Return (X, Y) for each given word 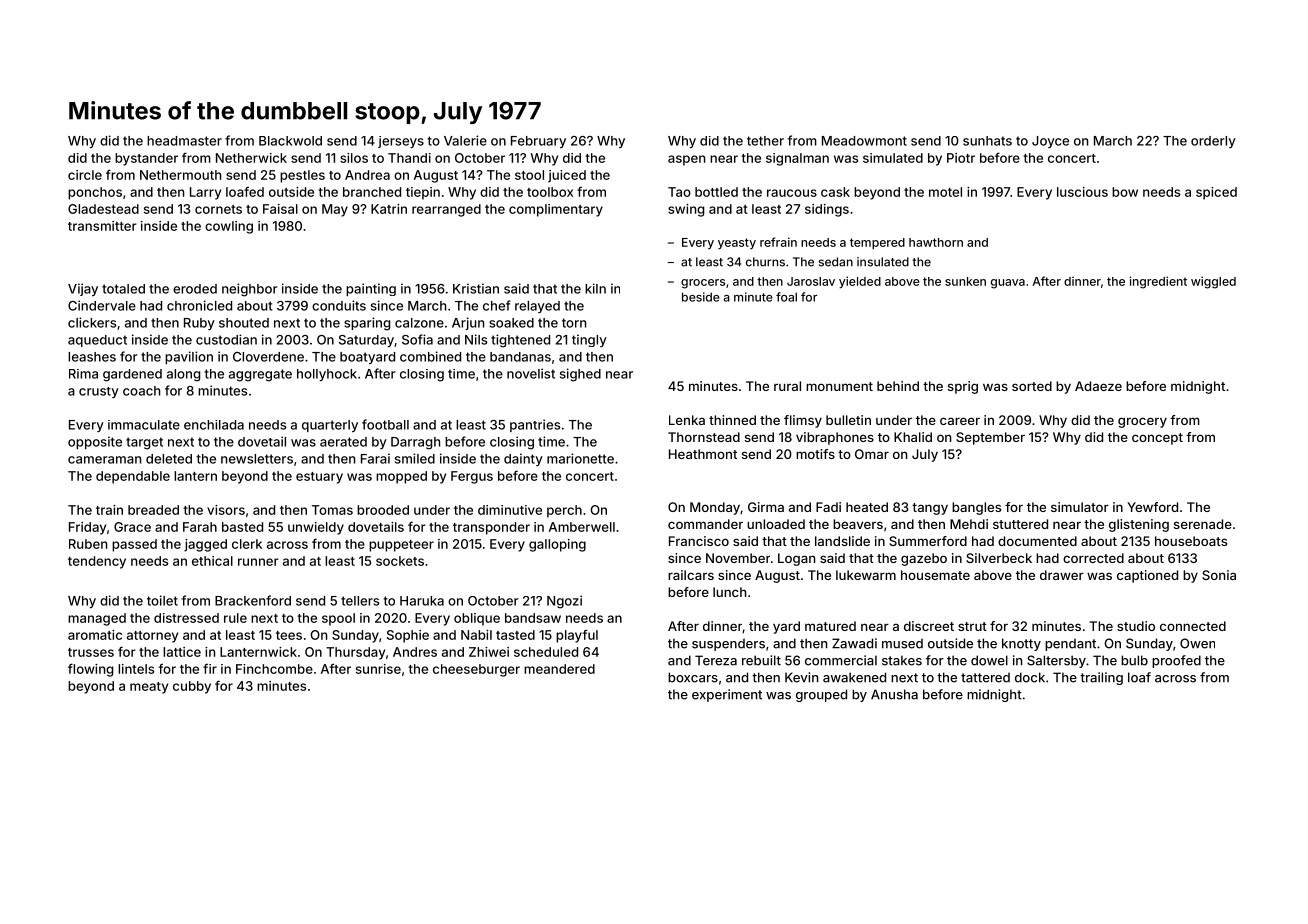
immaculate (144, 425)
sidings (827, 210)
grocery (1142, 422)
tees (289, 635)
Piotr (961, 158)
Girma (766, 507)
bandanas (520, 357)
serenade (1203, 524)
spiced (1216, 193)
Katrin (389, 209)
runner (258, 562)
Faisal (280, 209)
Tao (679, 192)
